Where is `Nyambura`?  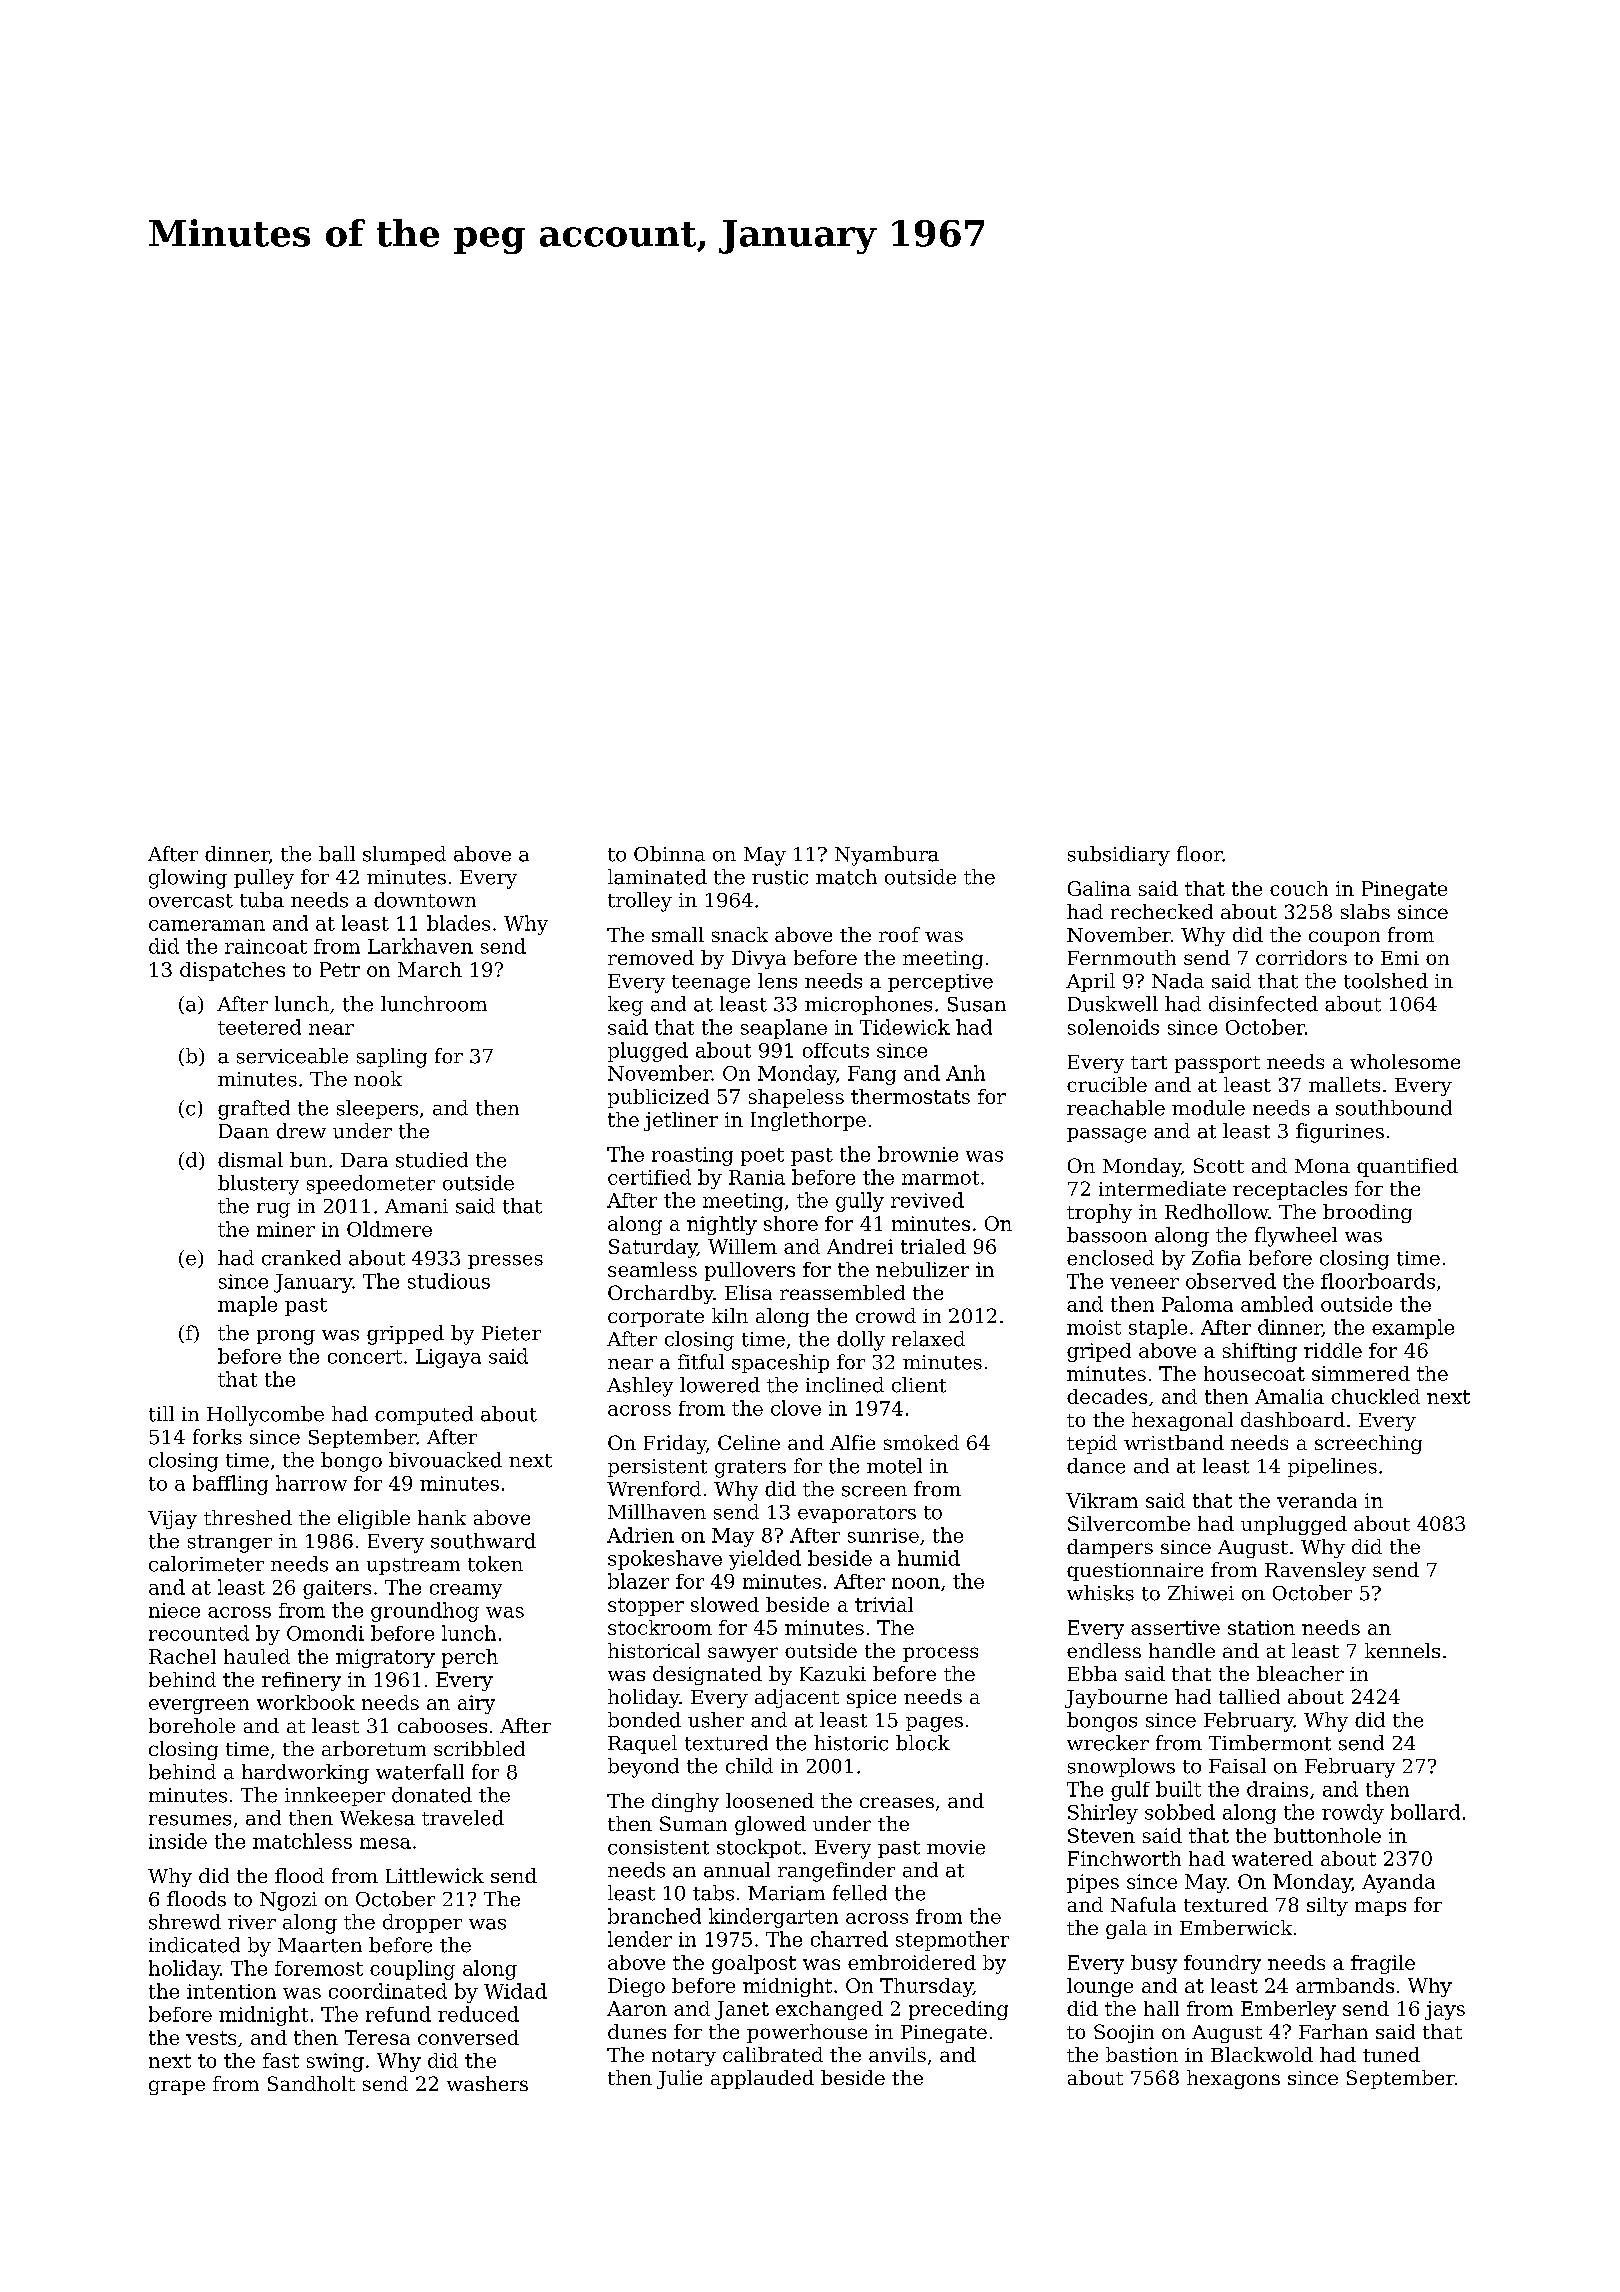
Nyambura is located at coordinates (887, 856).
